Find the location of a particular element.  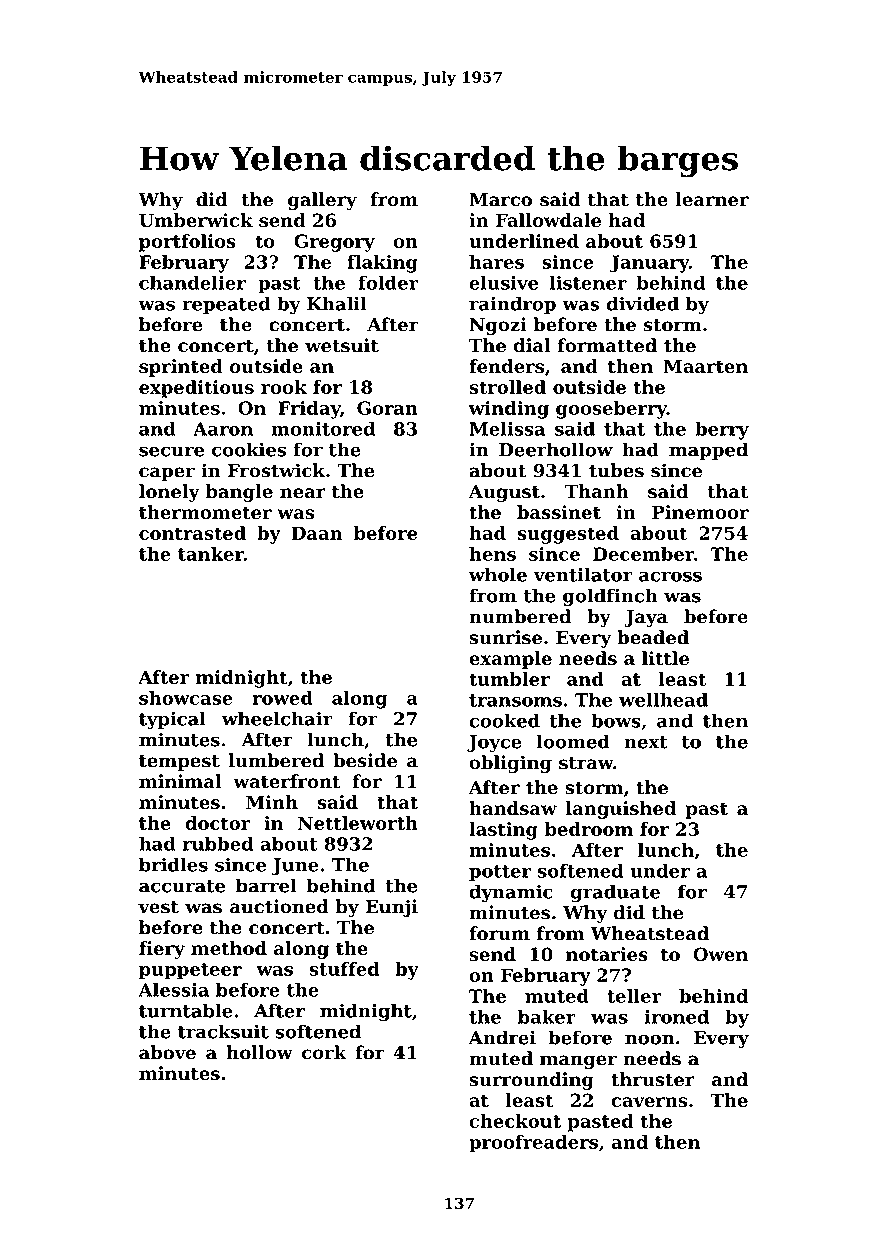

tubes is located at coordinates (616, 470).
